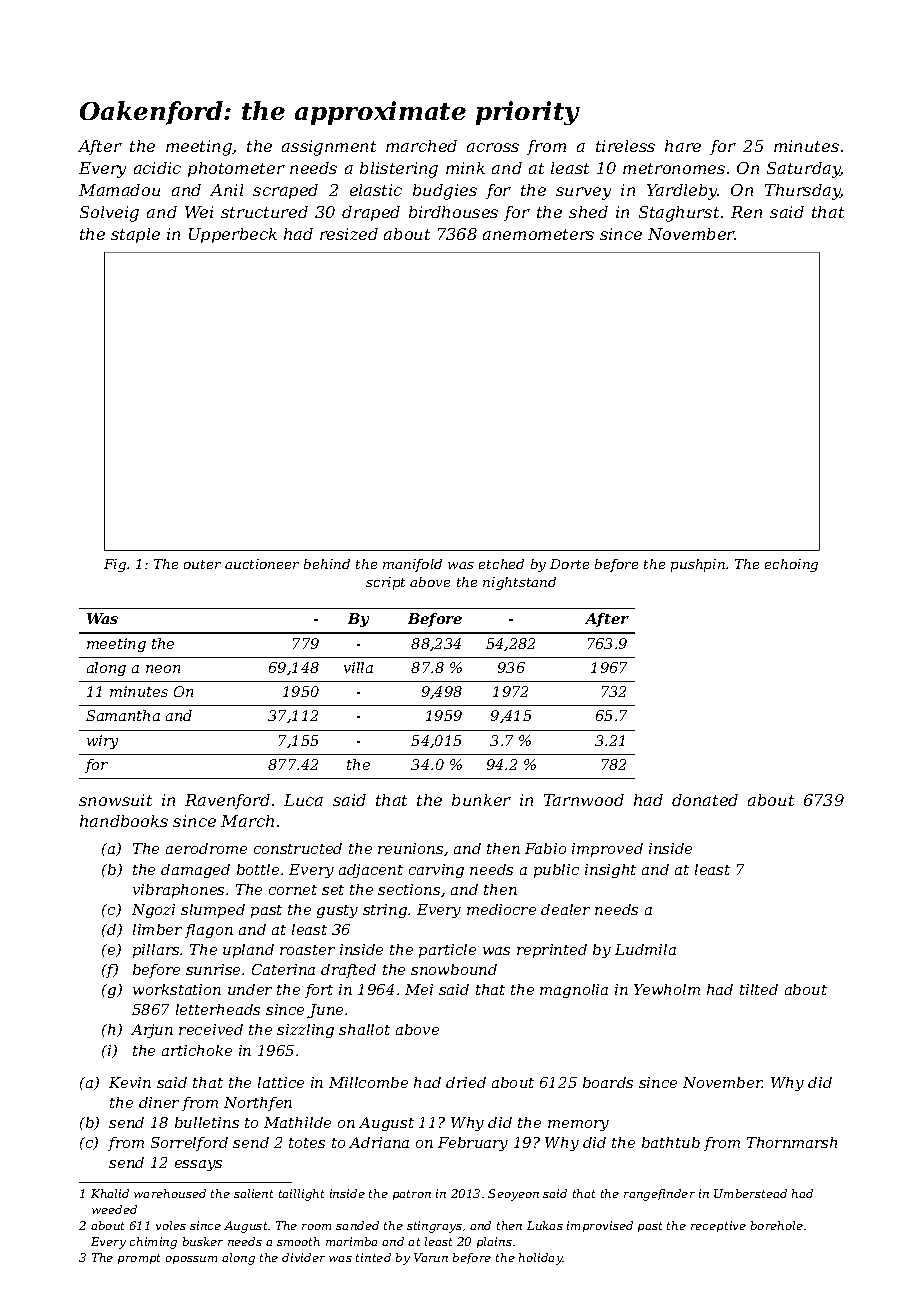 Image resolution: width=924 pixels, height=1308 pixels. I want to click on salient, so click(253, 1193).
